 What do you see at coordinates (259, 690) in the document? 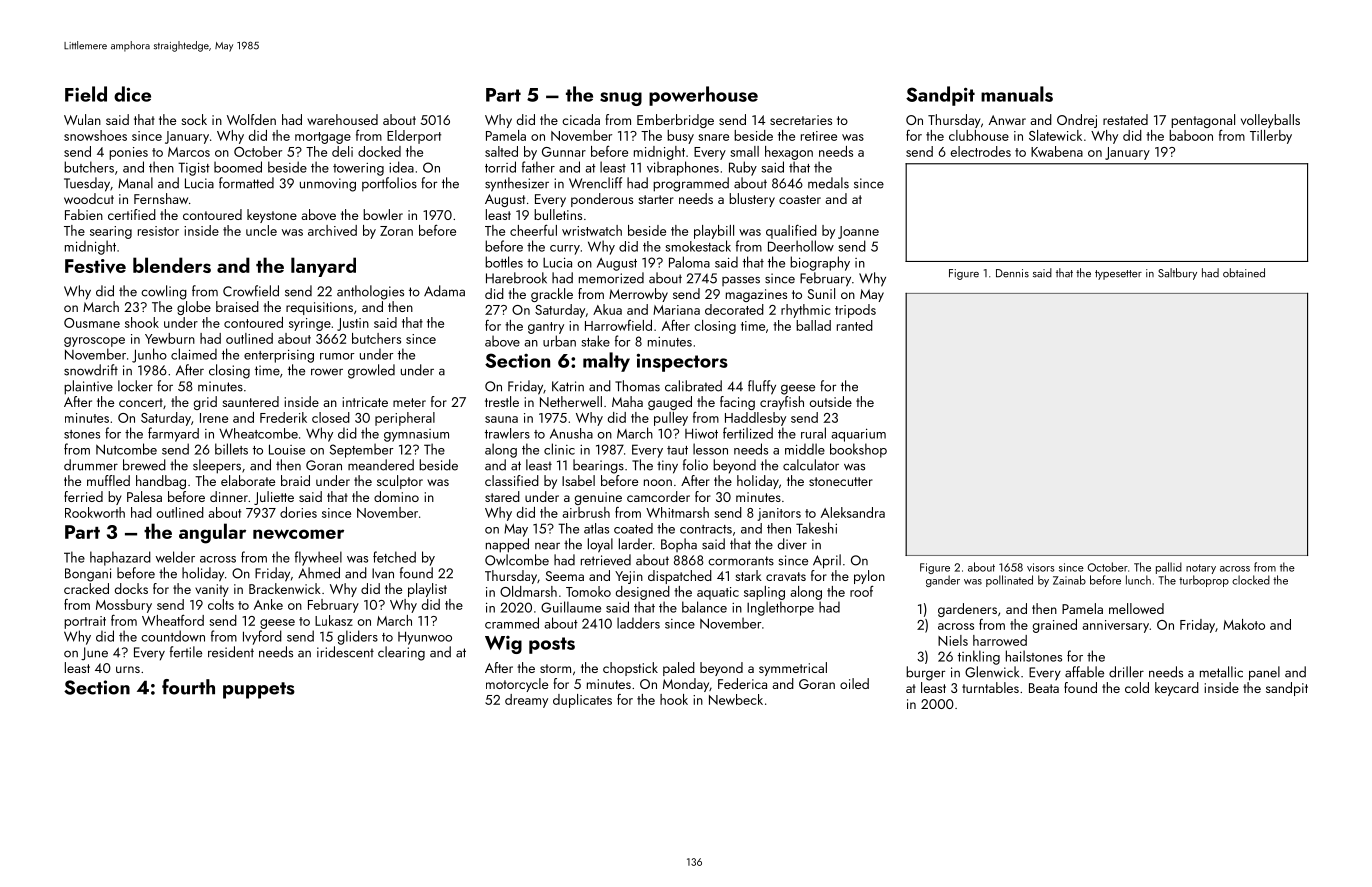
I see `puppets` at bounding box center [259, 690].
